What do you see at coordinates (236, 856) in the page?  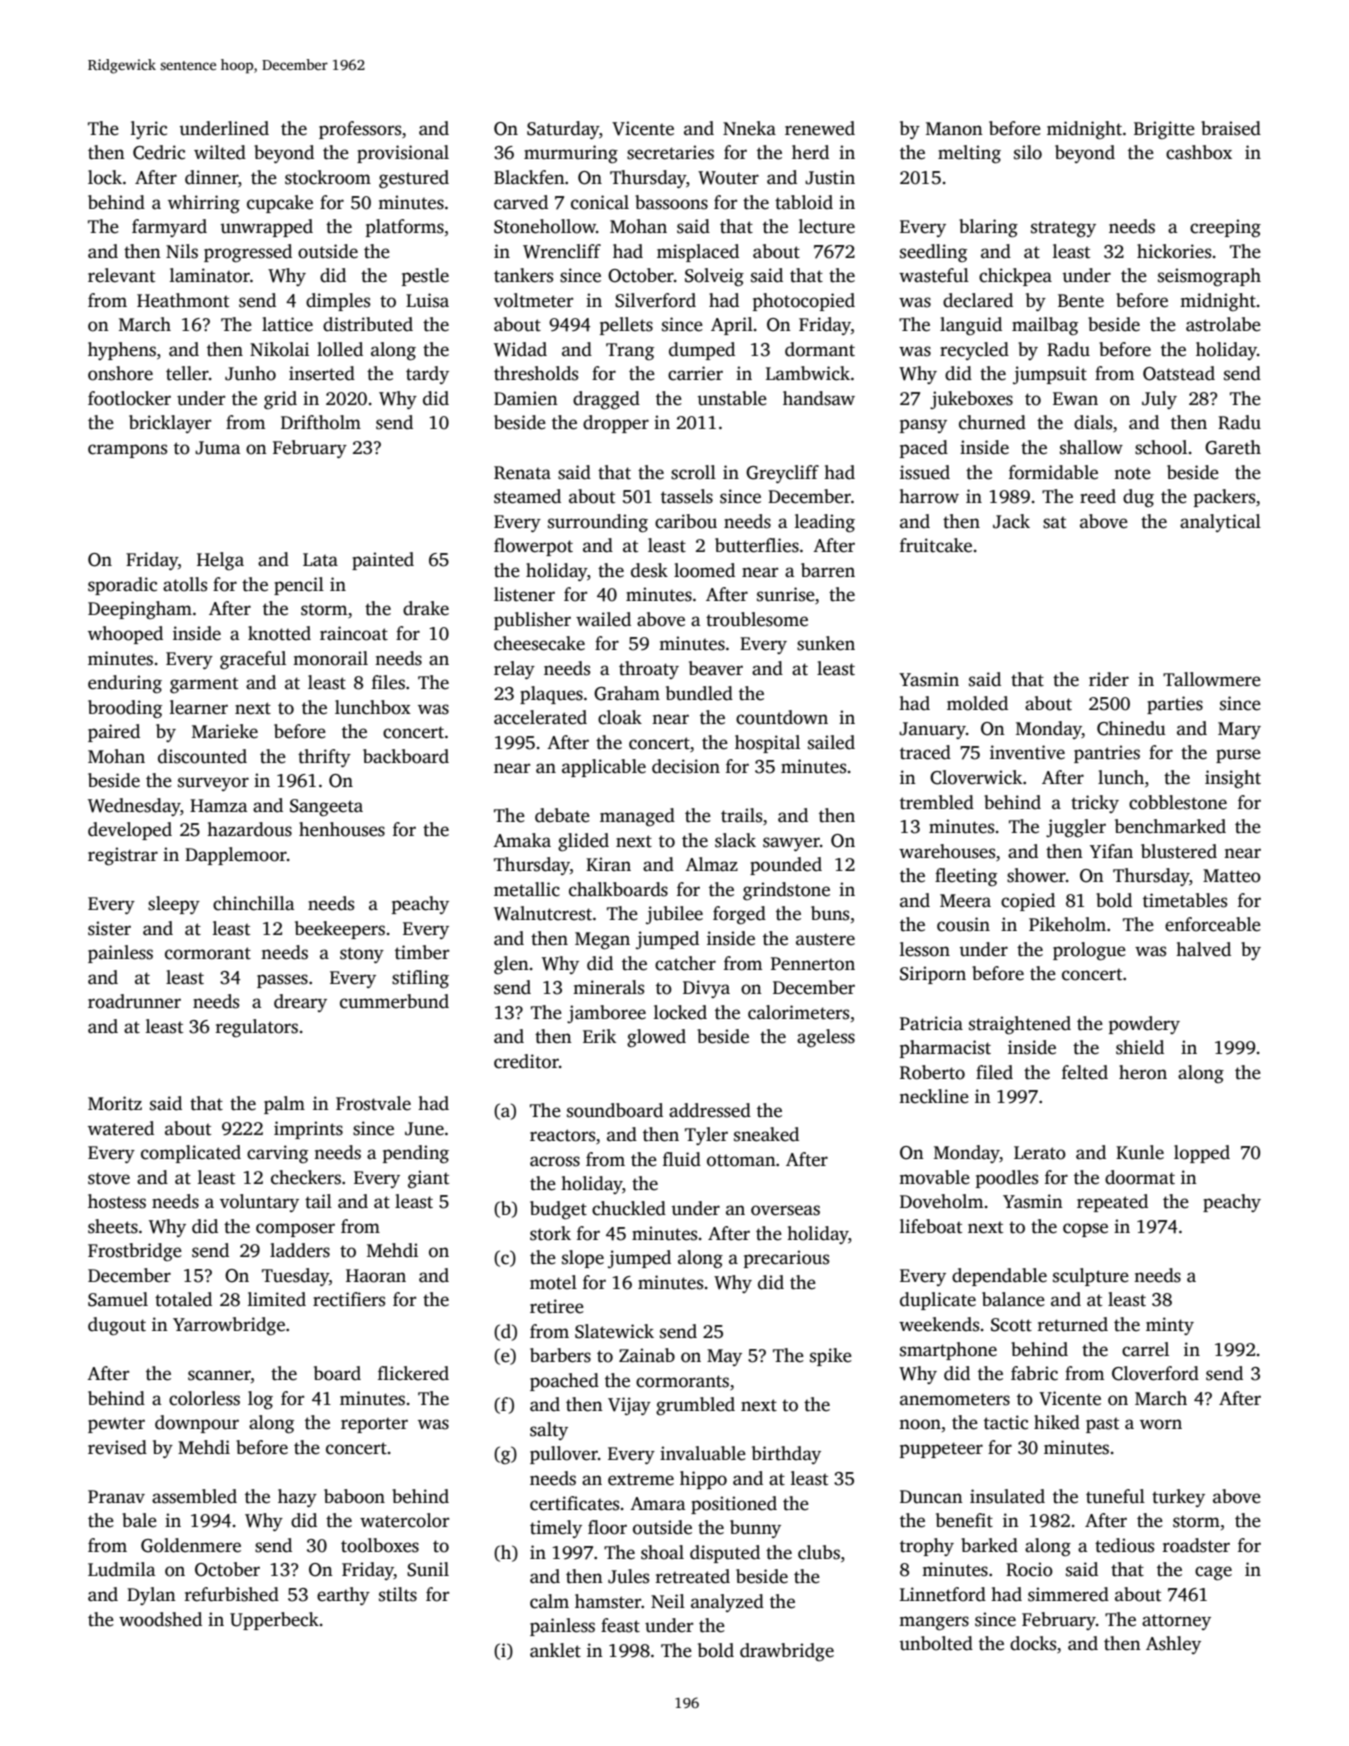 I see `Dapplemoor` at bounding box center [236, 856].
